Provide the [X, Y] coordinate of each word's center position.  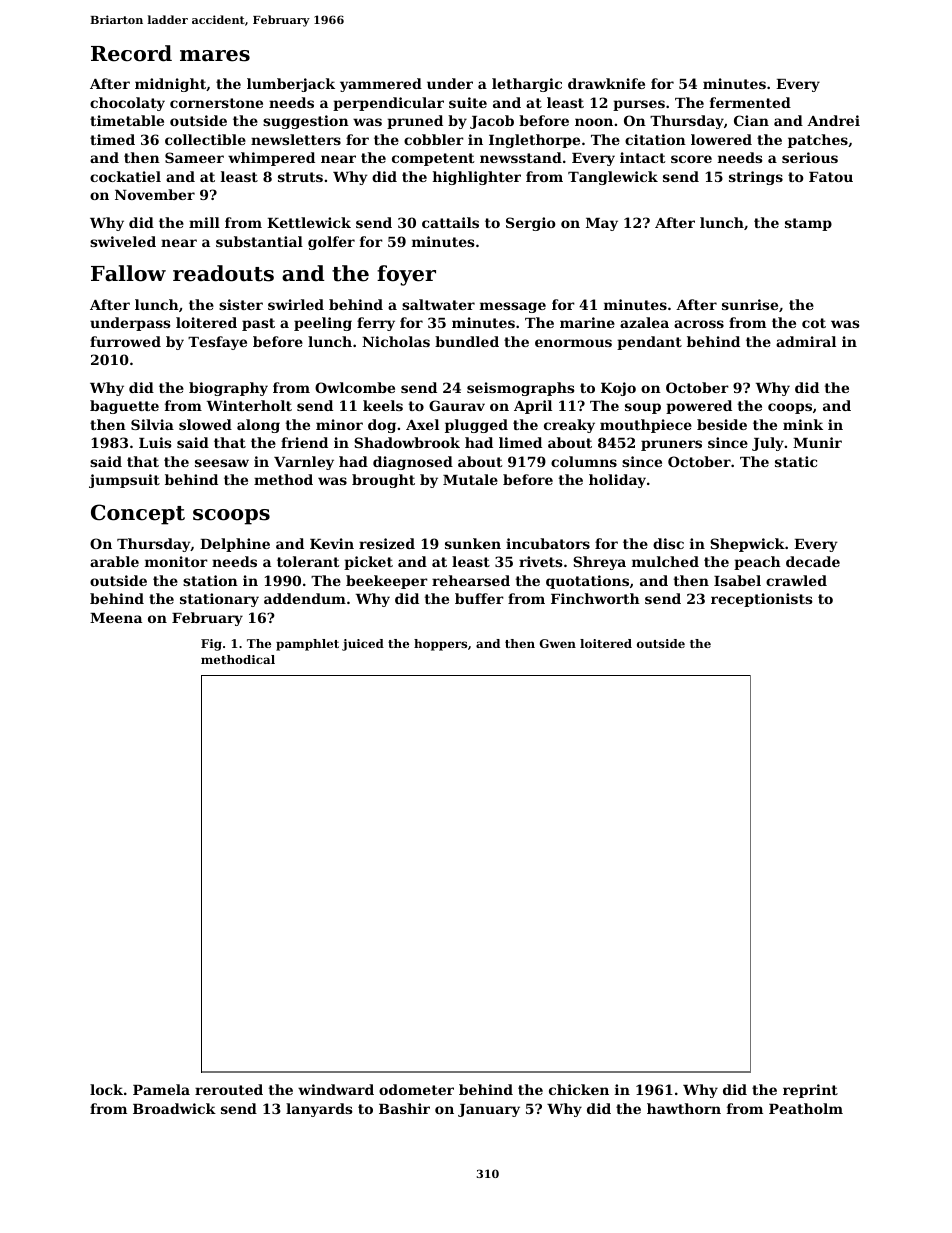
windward [336, 1089]
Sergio [531, 224]
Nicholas [396, 341]
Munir [817, 442]
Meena [116, 618]
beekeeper [387, 582]
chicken [579, 1089]
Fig [211, 645]
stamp [808, 224]
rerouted [229, 1089]
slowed [205, 424]
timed [112, 139]
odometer [416, 1089]
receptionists [762, 600]
